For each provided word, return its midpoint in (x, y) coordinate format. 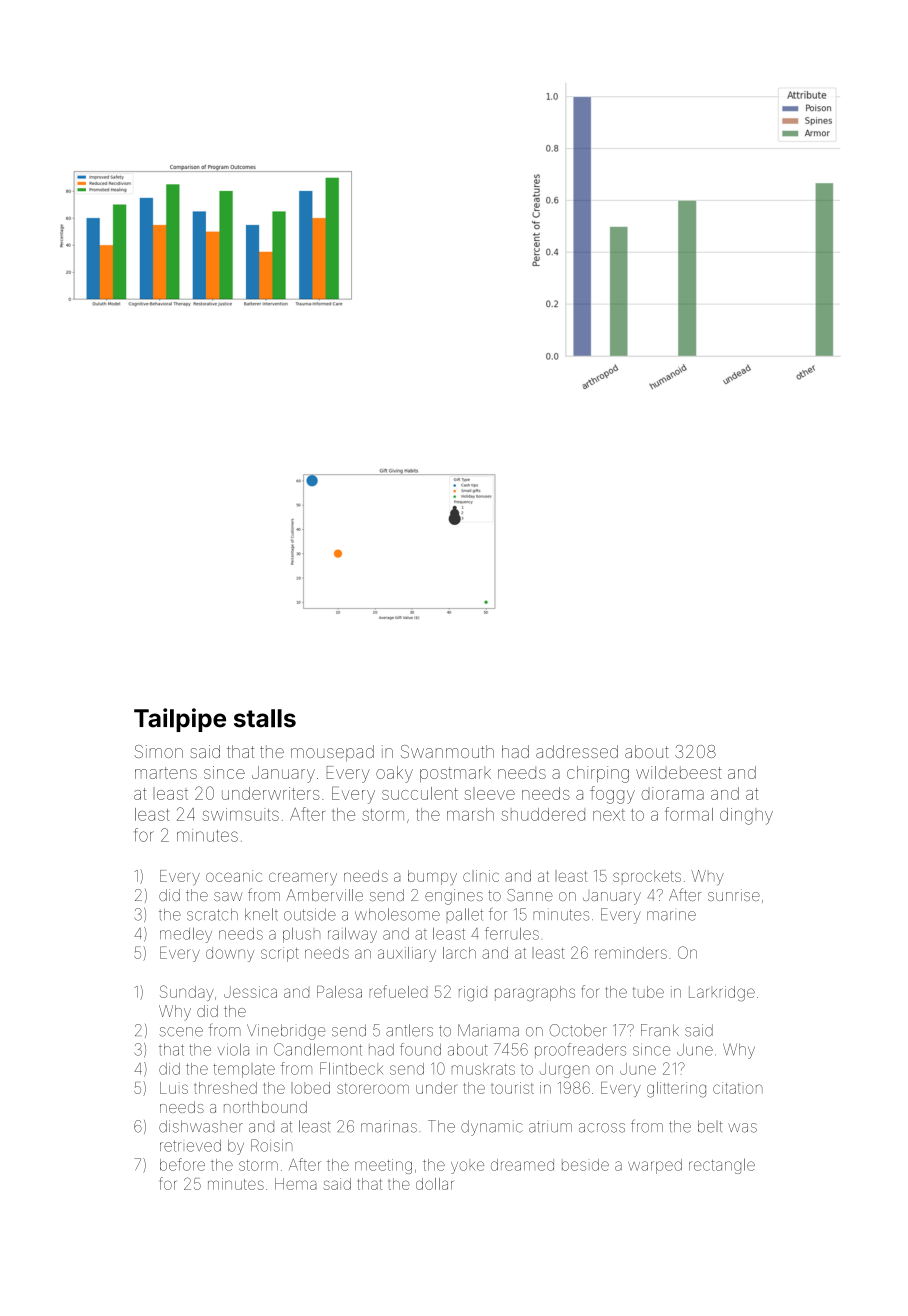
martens (166, 773)
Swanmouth (447, 751)
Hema (295, 1184)
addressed (577, 751)
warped (655, 1166)
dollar (434, 1184)
